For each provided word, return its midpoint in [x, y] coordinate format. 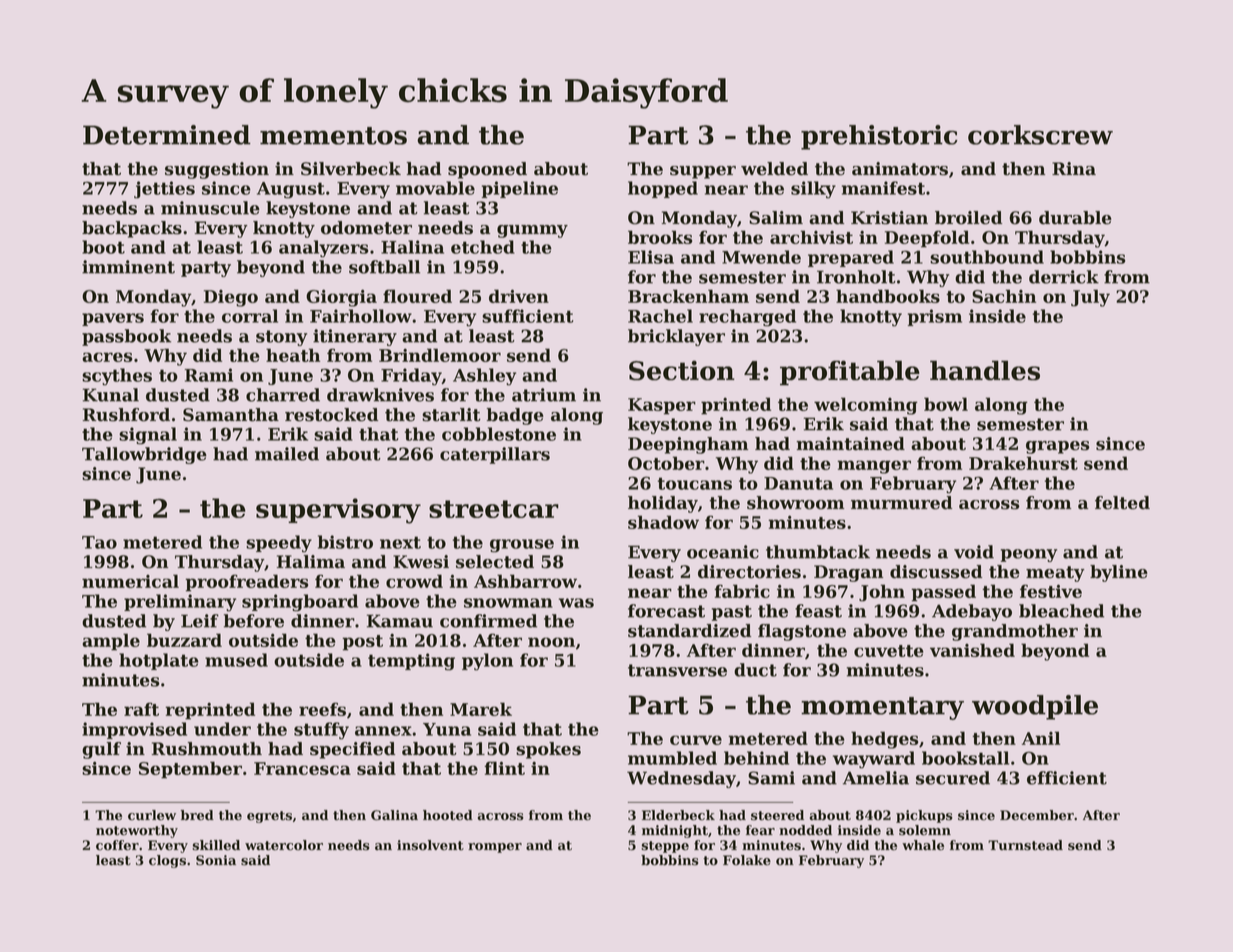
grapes [1058, 447]
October [666, 463]
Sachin [1004, 296]
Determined [167, 135]
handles [985, 370]
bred [197, 815]
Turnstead [1025, 845]
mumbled [672, 758]
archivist [811, 237]
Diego [231, 298]
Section [682, 370]
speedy [279, 544]
